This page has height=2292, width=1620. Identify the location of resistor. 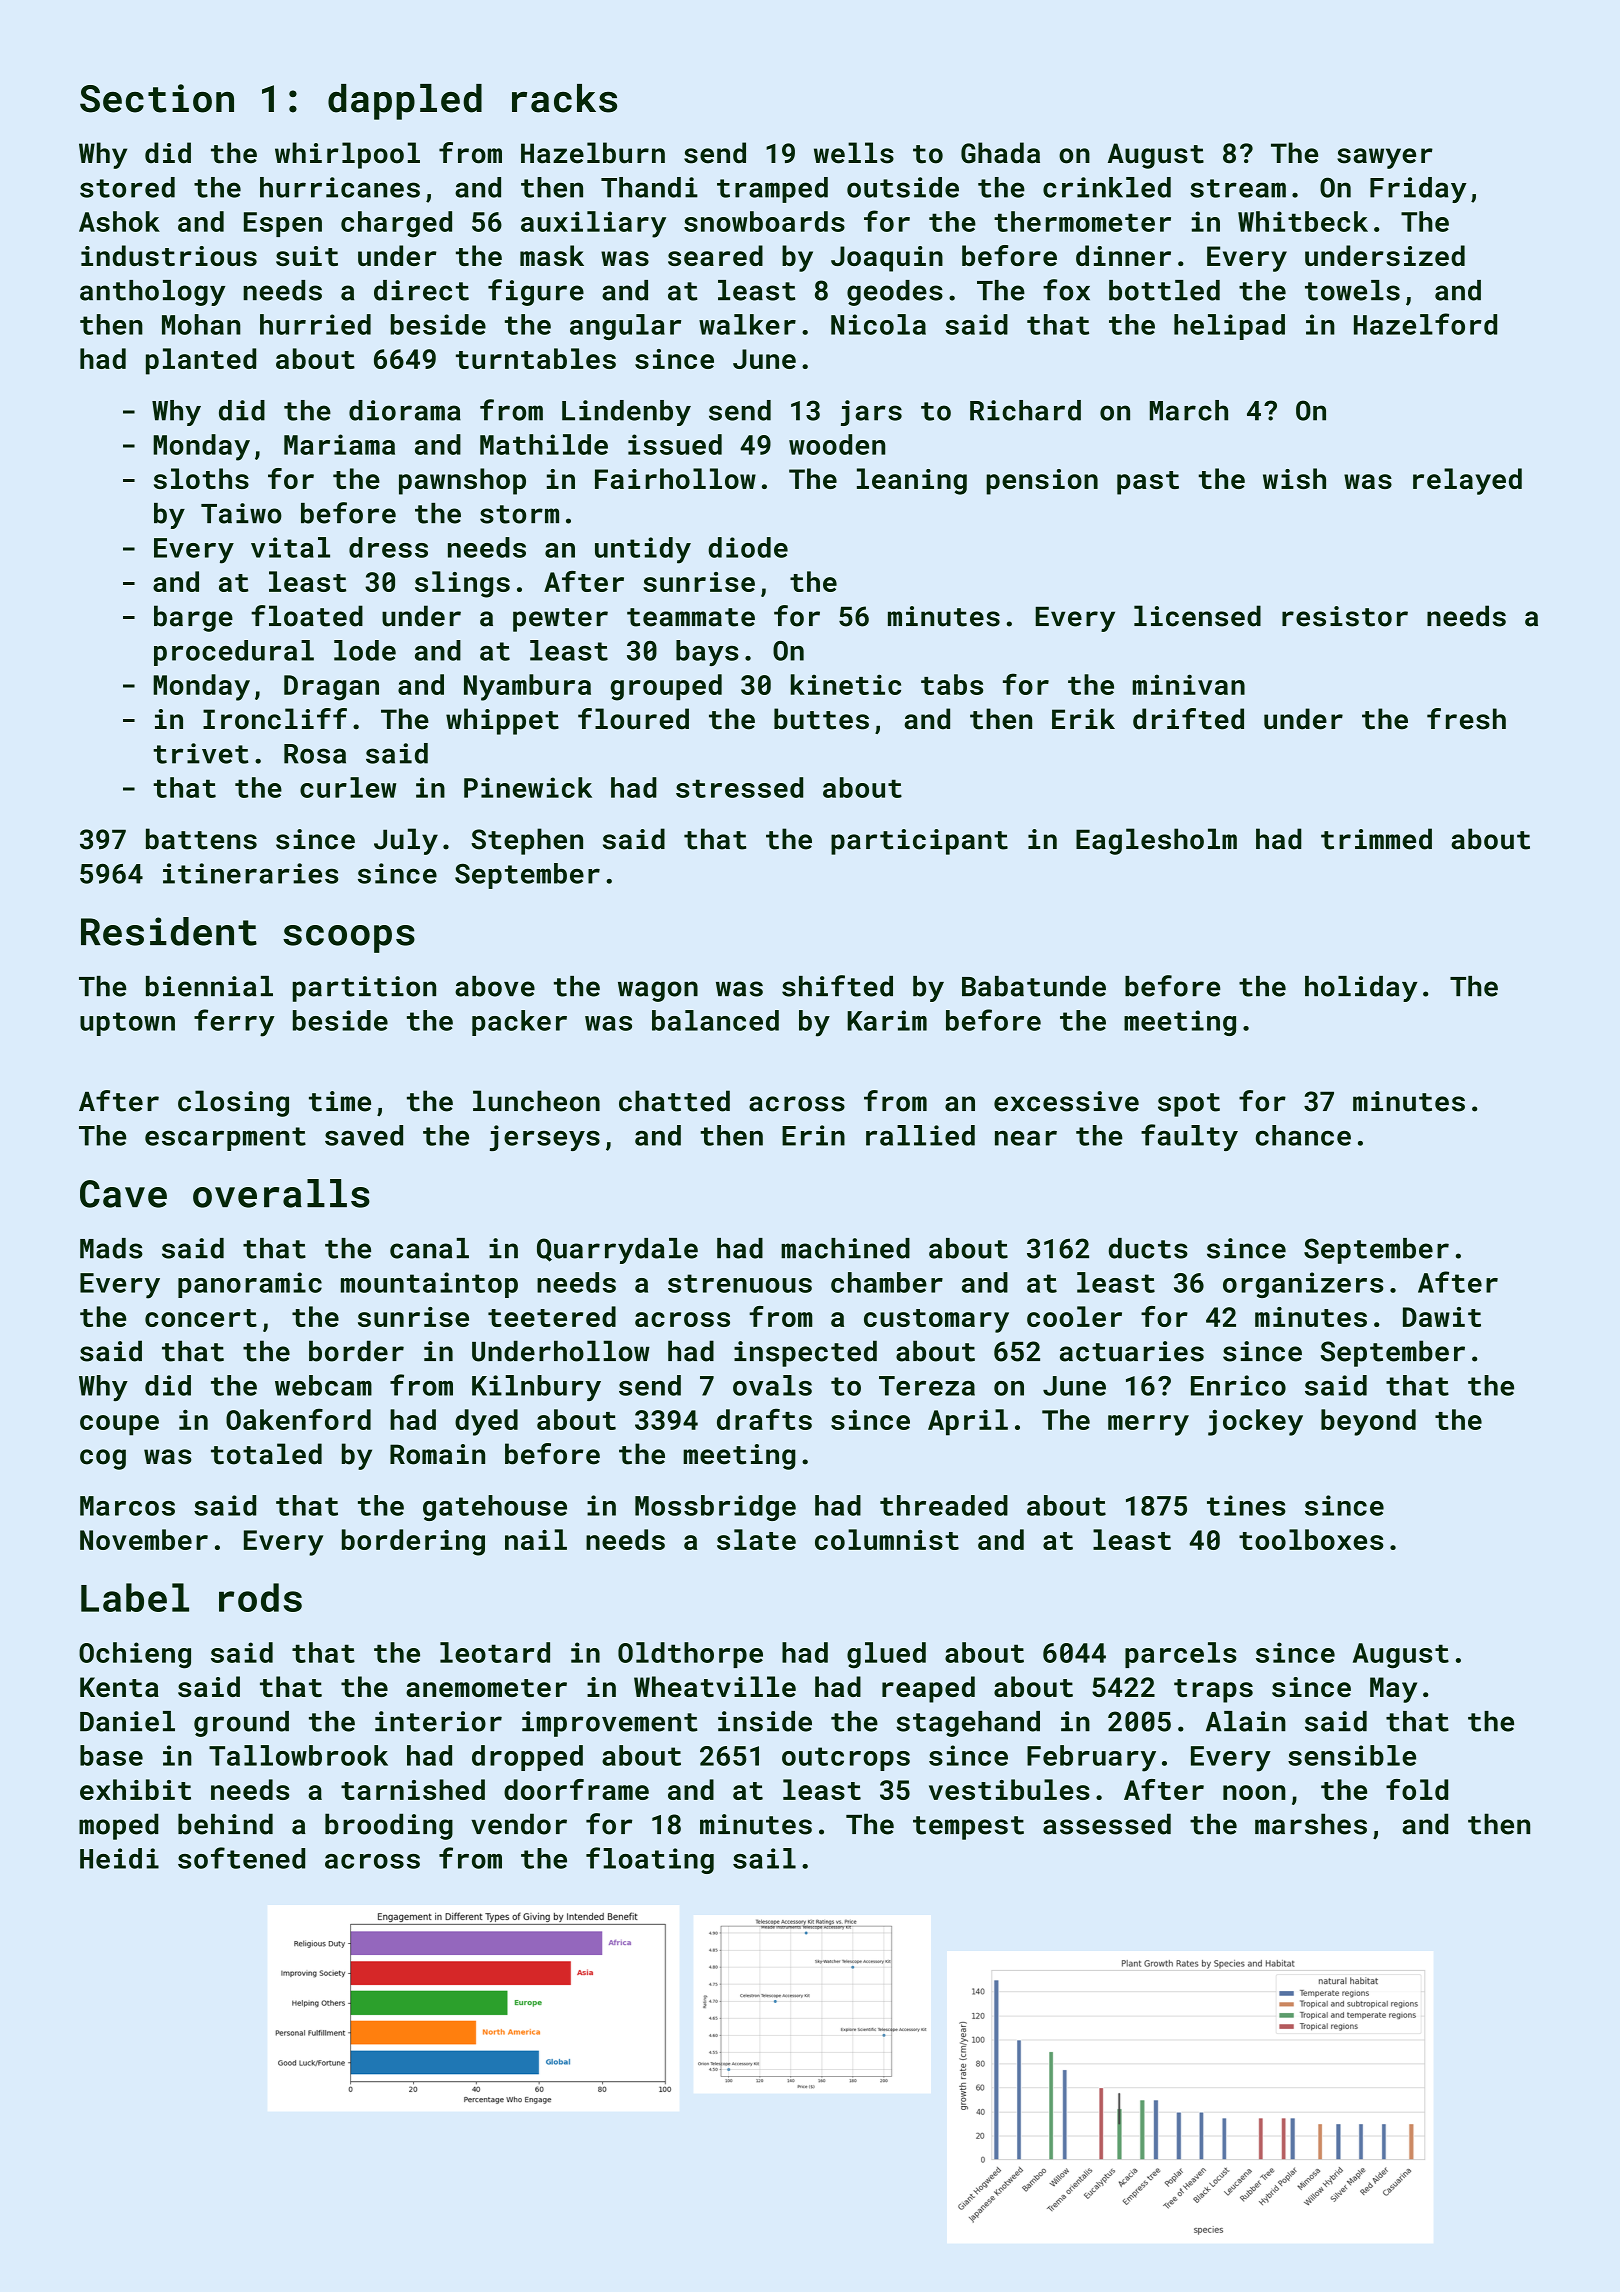
(1345, 616).
